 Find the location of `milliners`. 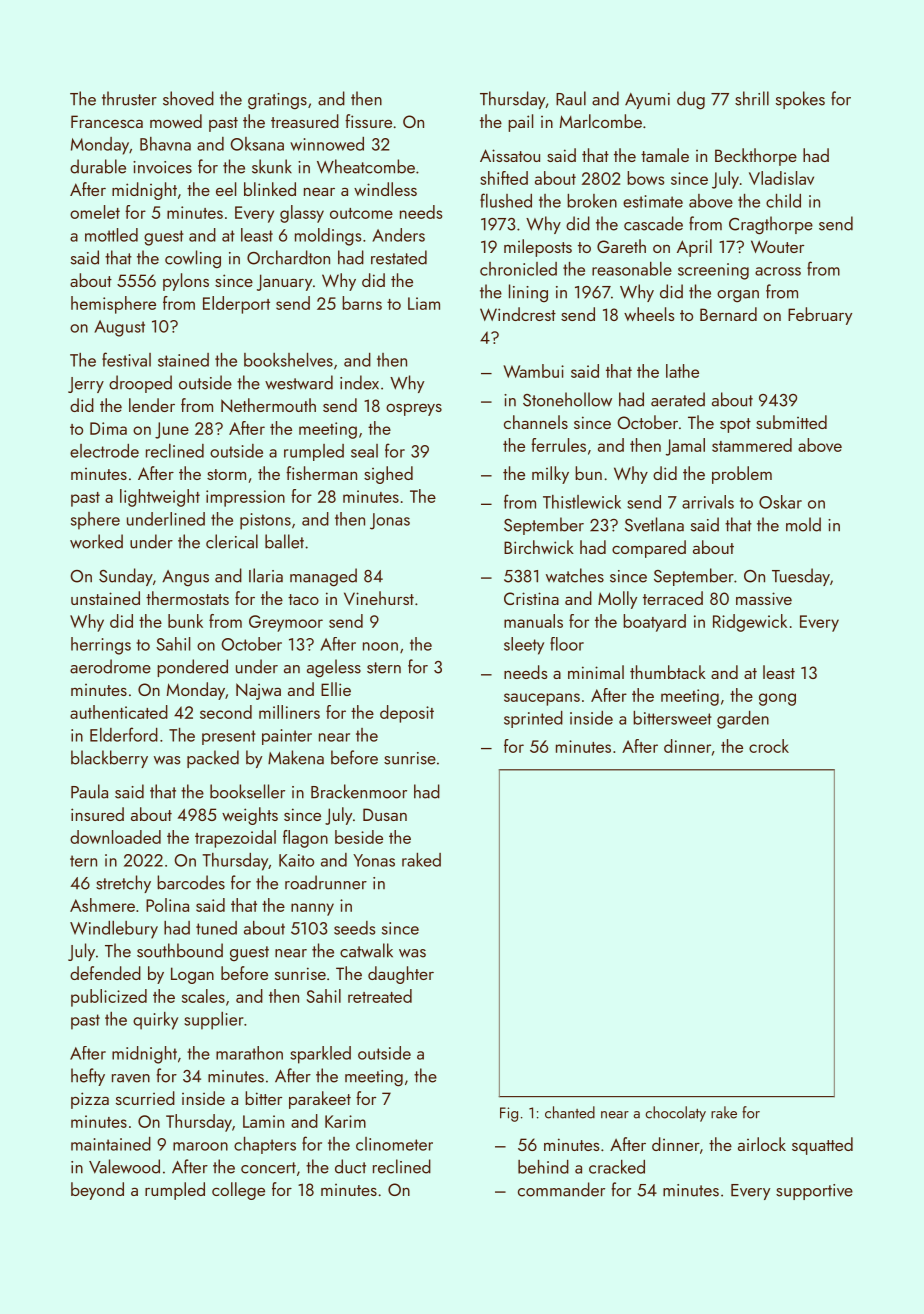

milliners is located at coordinates (289, 712).
